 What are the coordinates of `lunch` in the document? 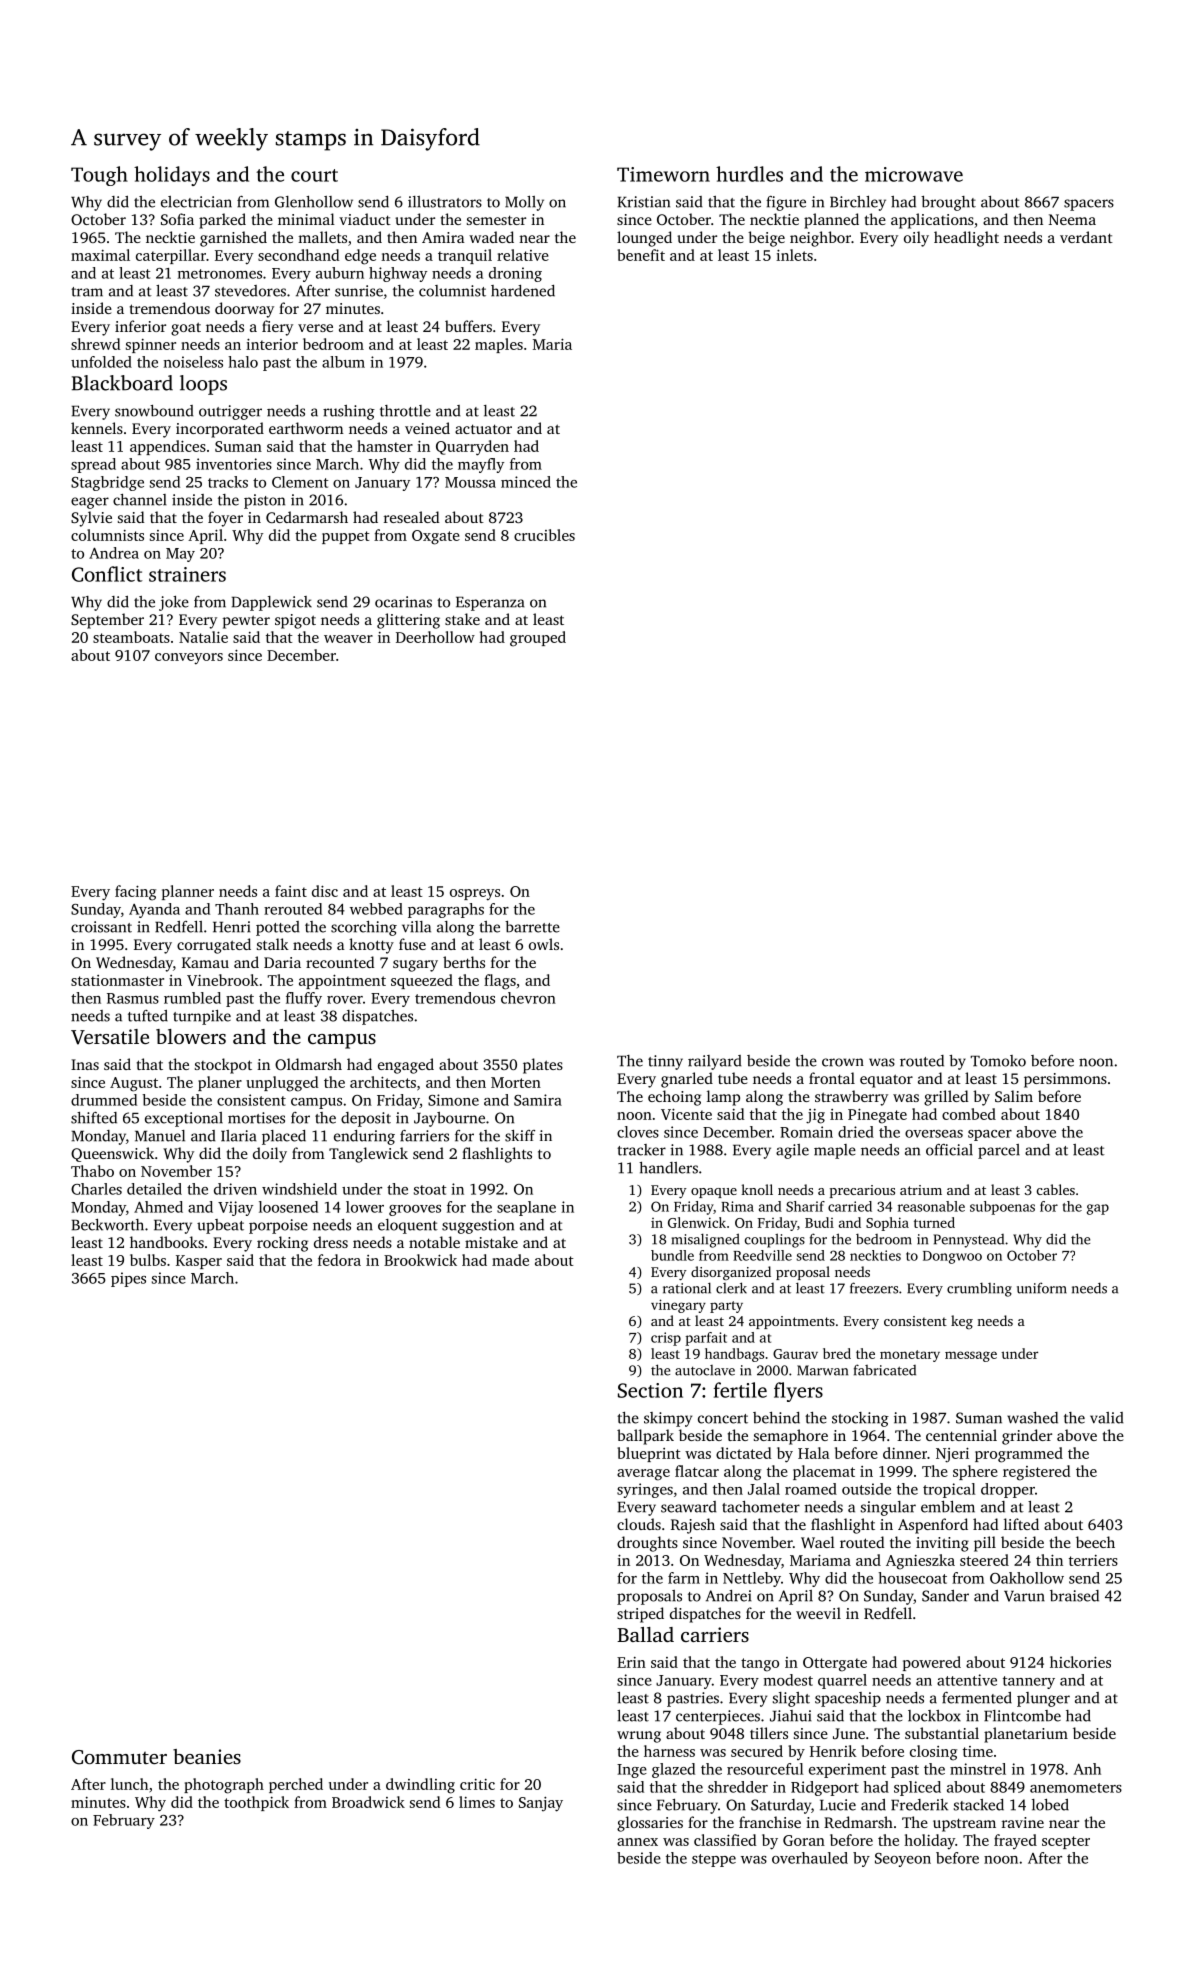 It's located at (129, 1784).
